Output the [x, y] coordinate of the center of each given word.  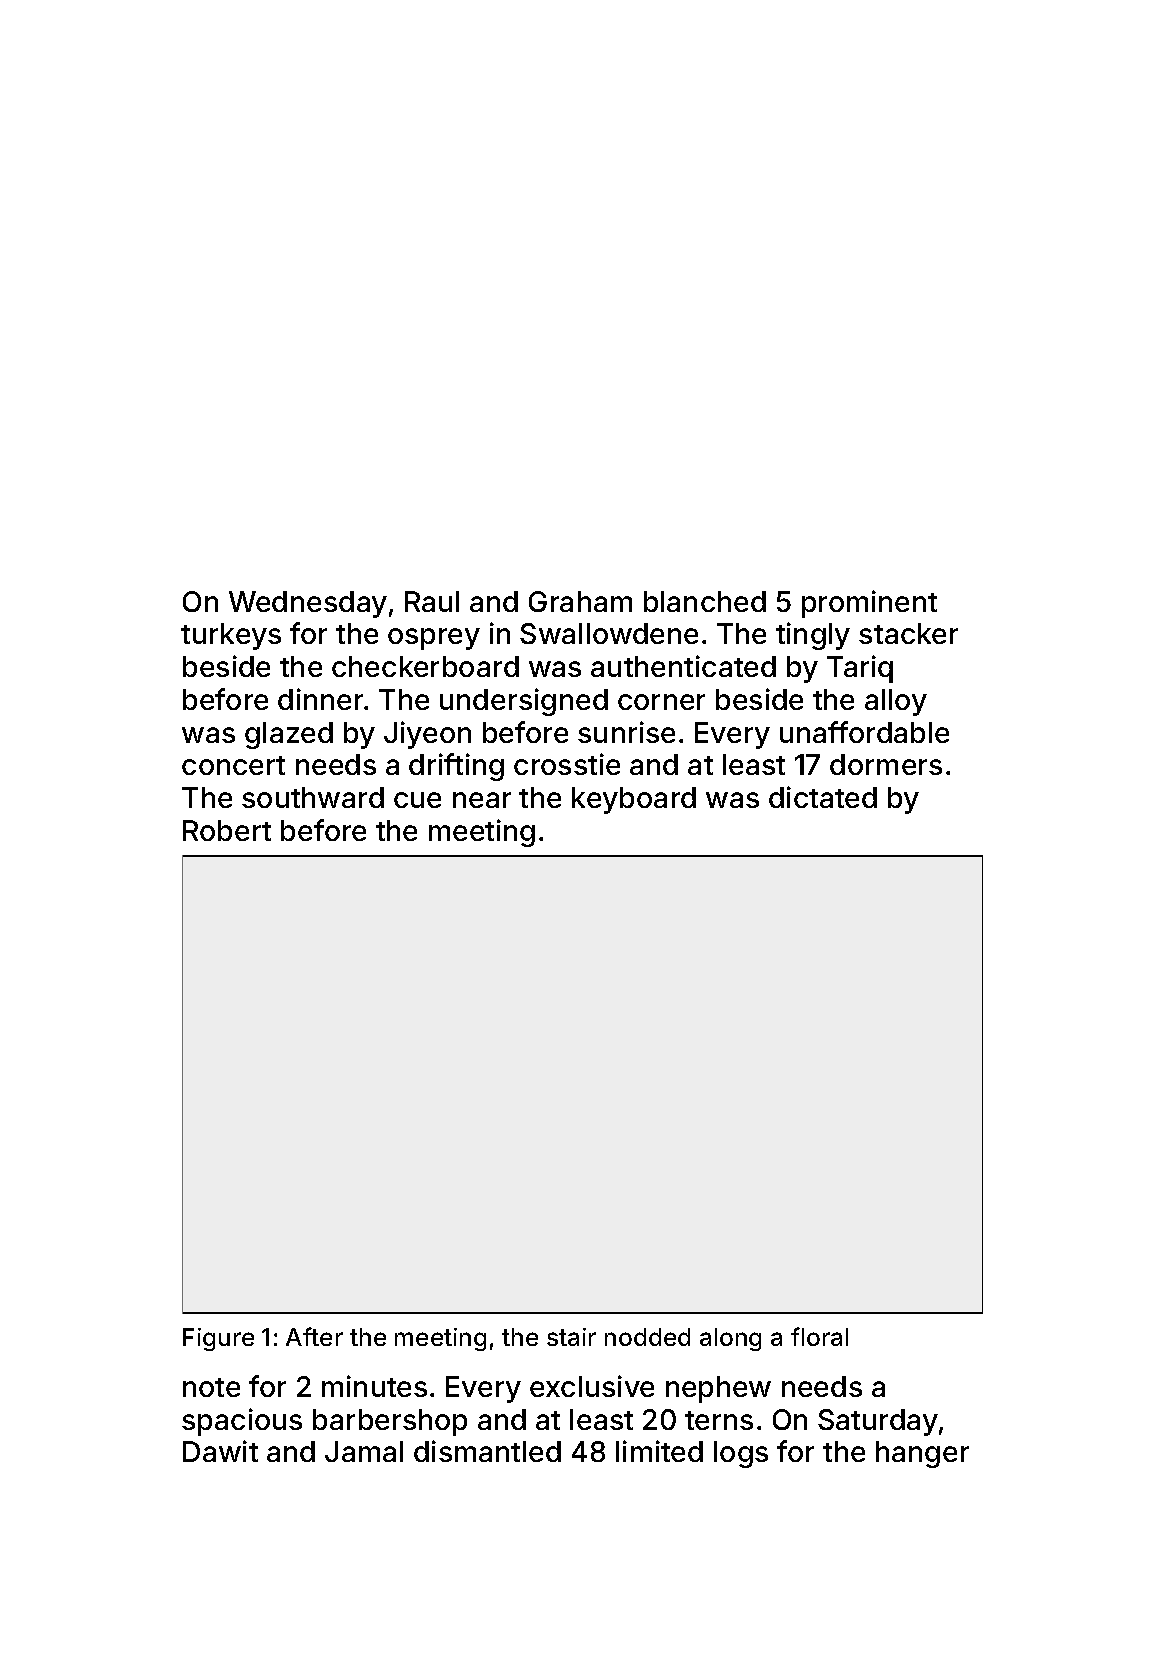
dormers [886, 764]
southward [313, 797]
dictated [823, 797]
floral [819, 1336]
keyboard [634, 800]
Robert [227, 830]
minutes [374, 1386]
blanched [705, 601]
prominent [869, 604]
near [482, 800]
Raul [432, 601]
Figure [218, 1339]
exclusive [592, 1386]
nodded [647, 1337]
